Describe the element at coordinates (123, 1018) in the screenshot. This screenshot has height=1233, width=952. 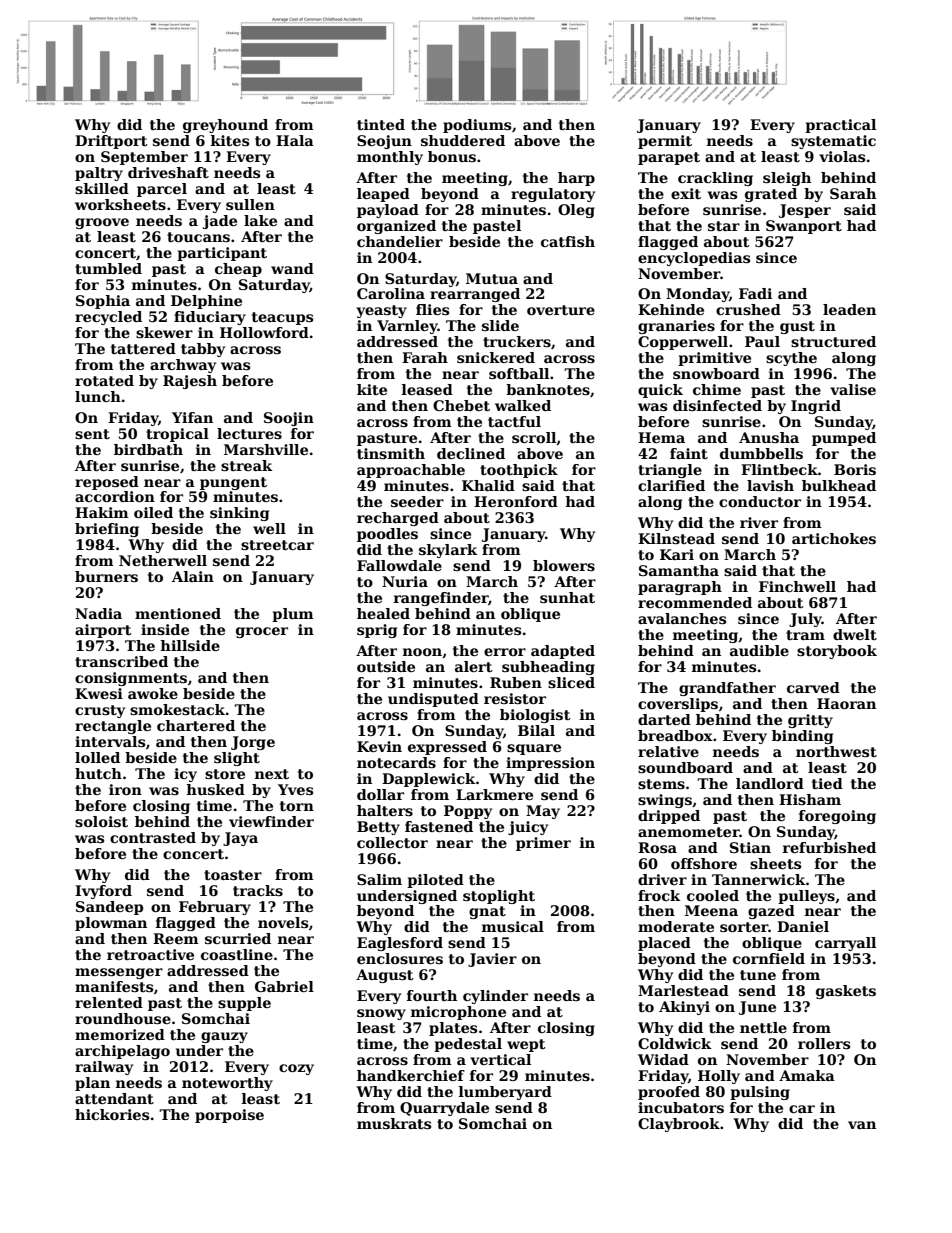
I see `roundhouse` at that location.
